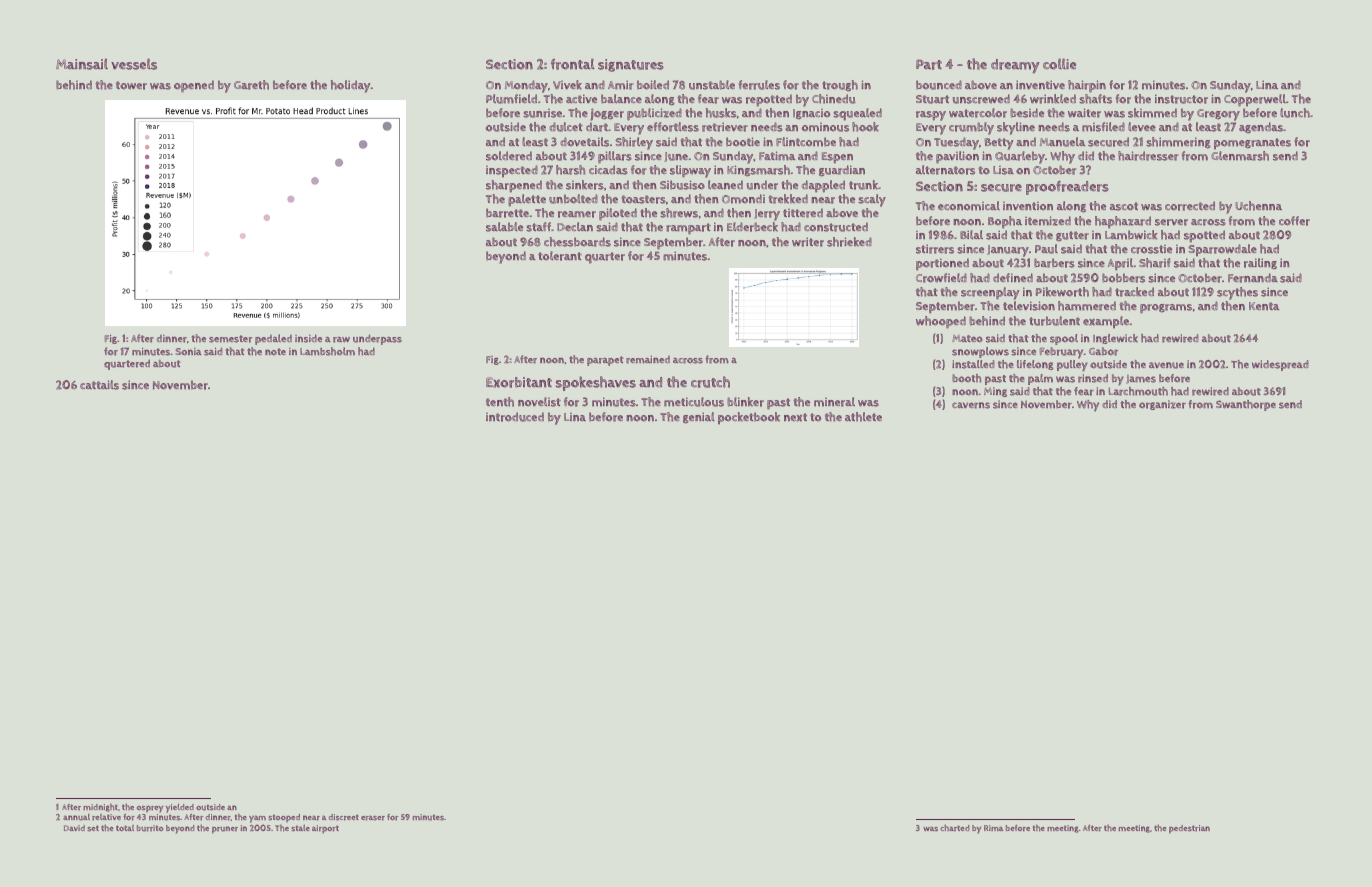 The image size is (1372, 887). I want to click on tower, so click(131, 85).
